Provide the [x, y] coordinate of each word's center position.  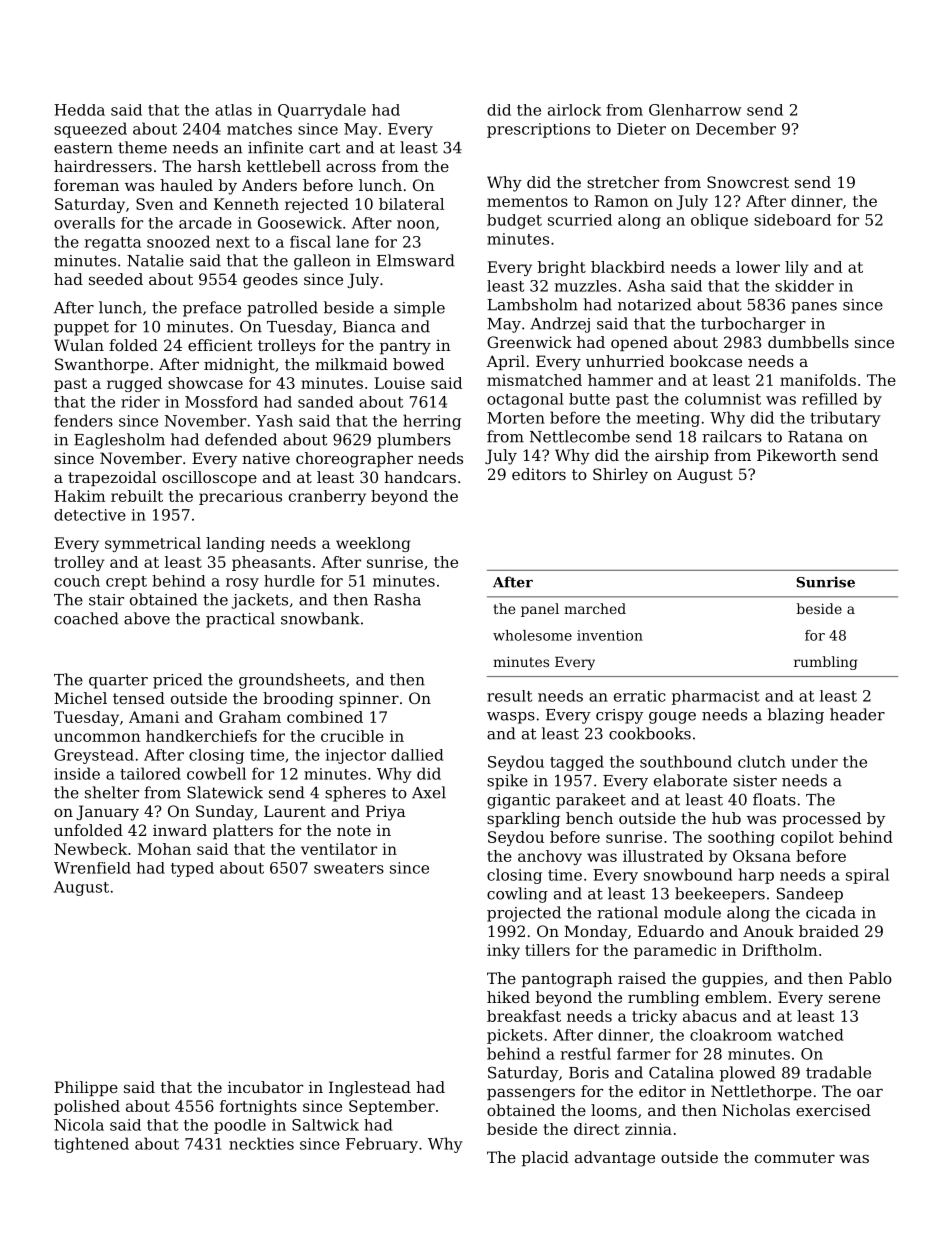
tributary [845, 419]
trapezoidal [112, 478]
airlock [574, 110]
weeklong [373, 544]
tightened [91, 1145]
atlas [233, 110]
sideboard [792, 220]
